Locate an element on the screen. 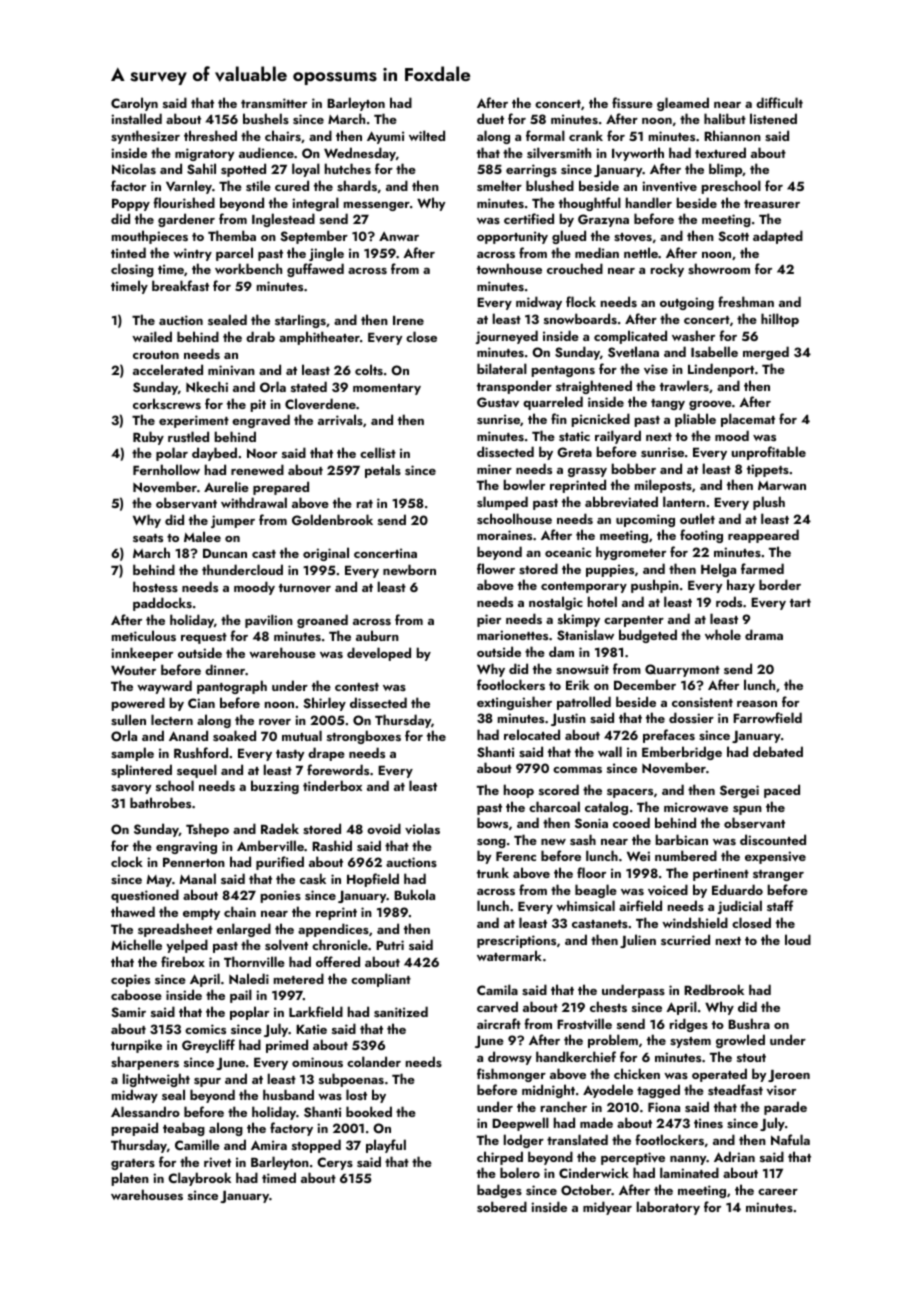 The image size is (924, 1308). dinner is located at coordinates (225, 669).
